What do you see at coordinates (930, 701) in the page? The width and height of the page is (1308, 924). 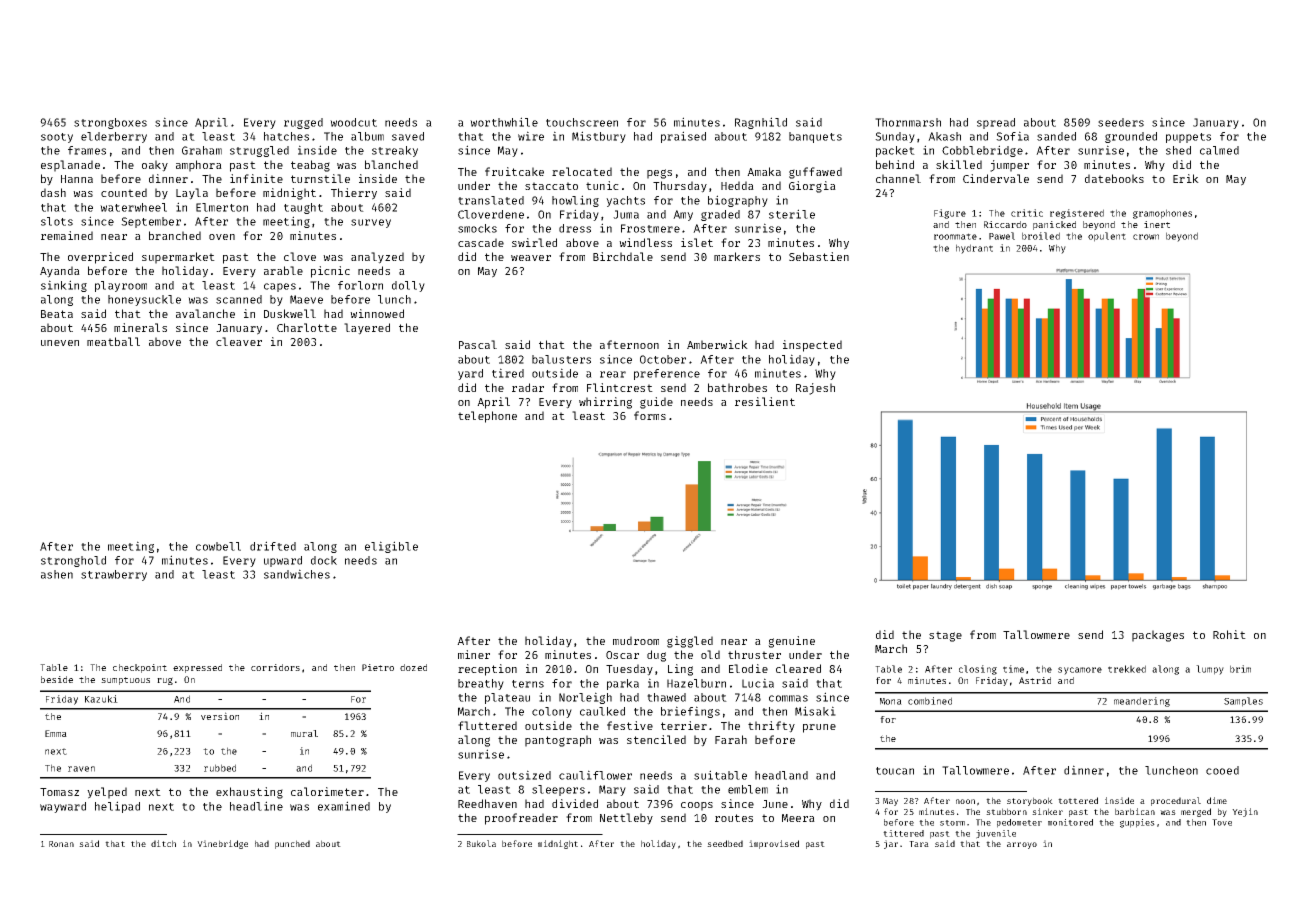 I see `combined` at bounding box center [930, 701].
